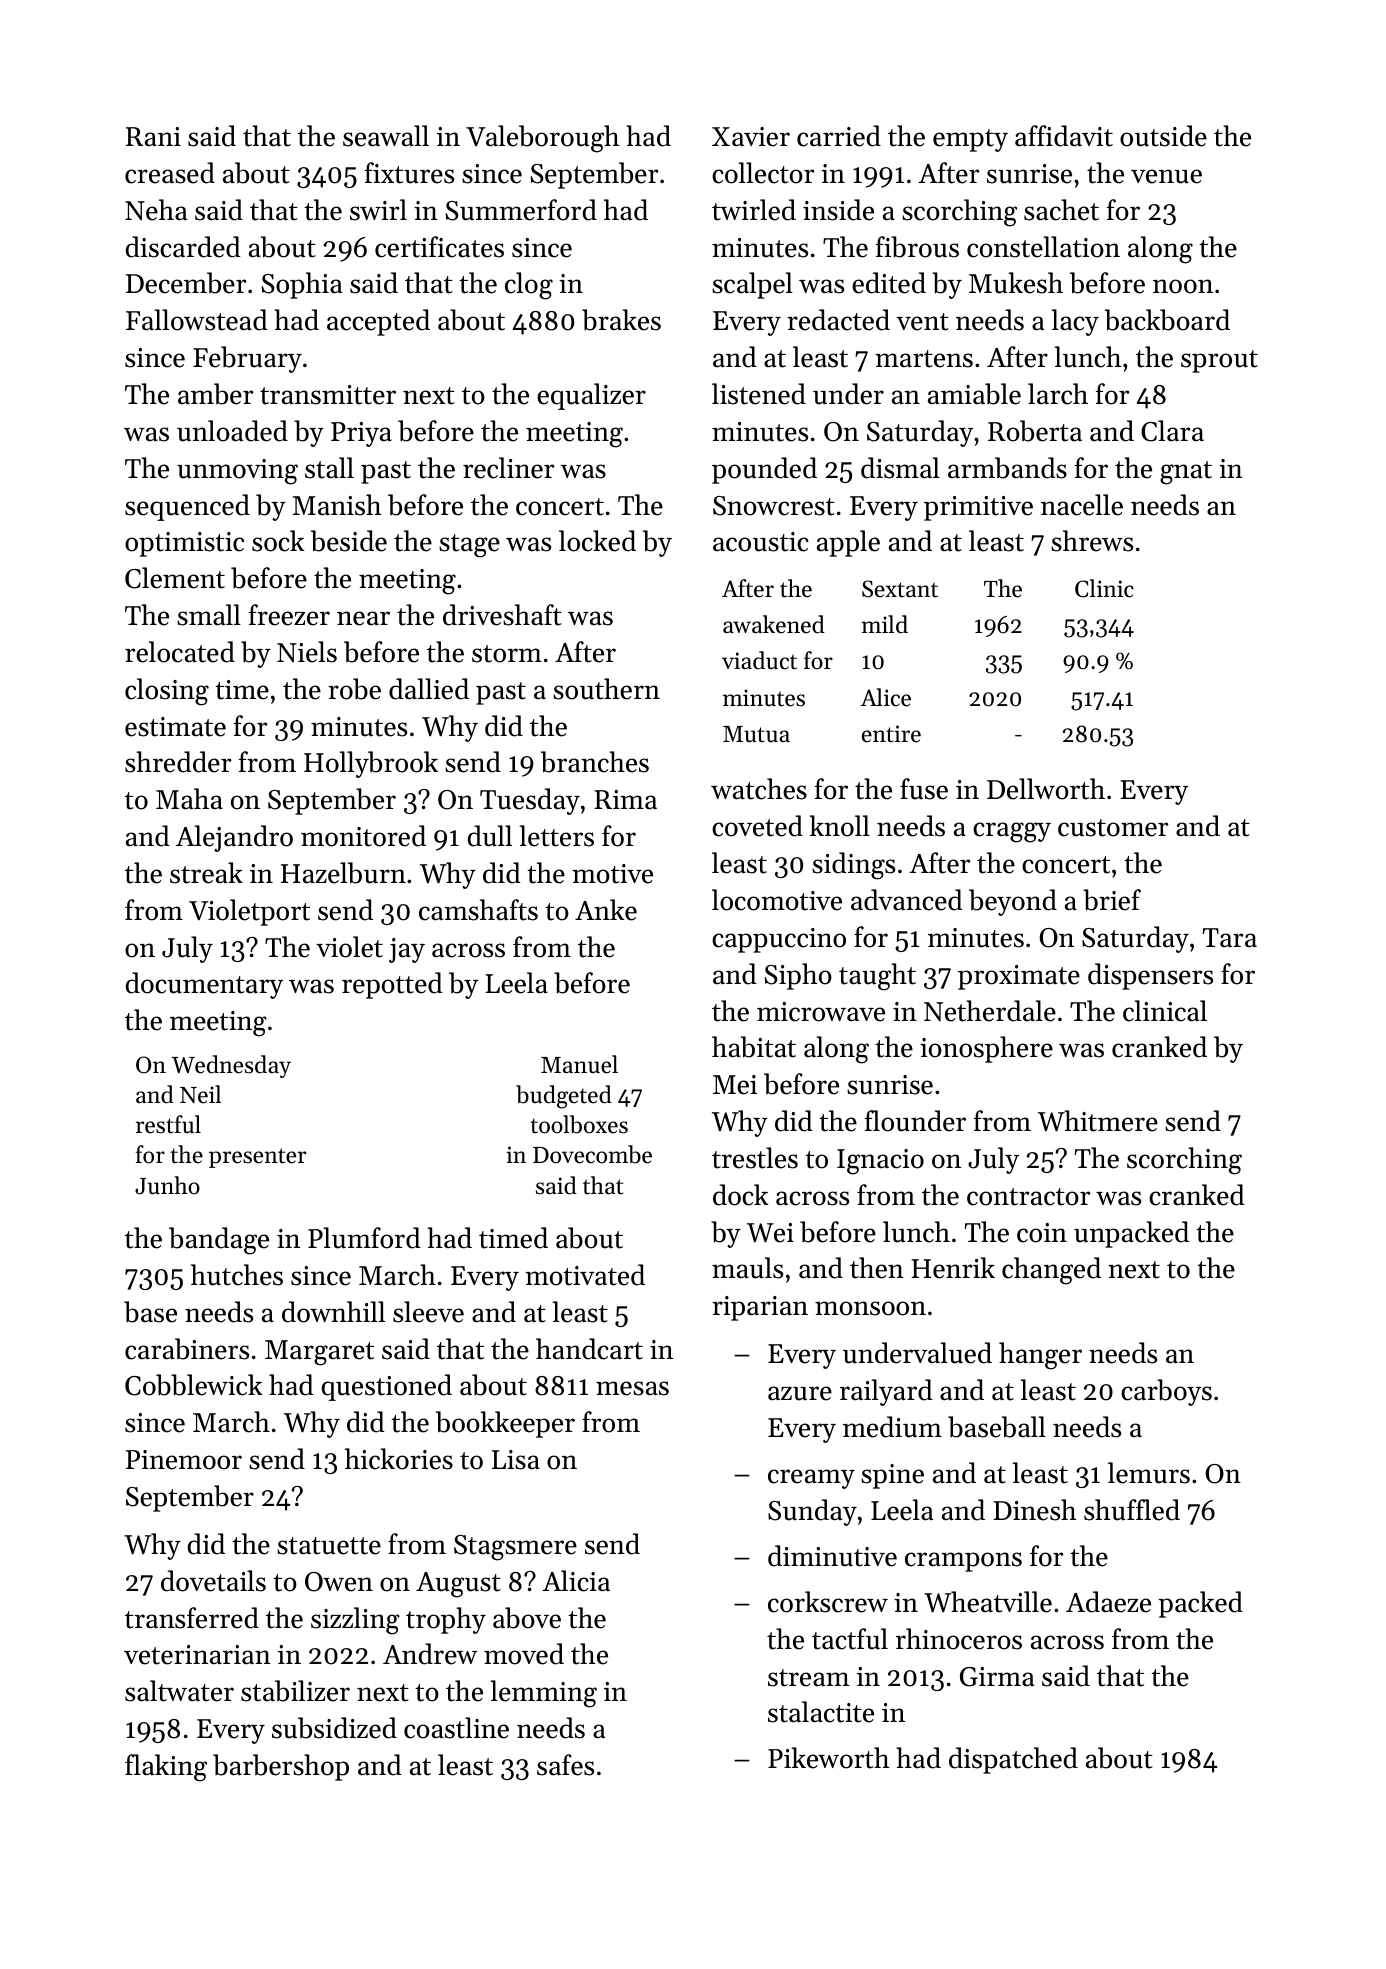  I want to click on Dovecombe, so click(592, 1154).
